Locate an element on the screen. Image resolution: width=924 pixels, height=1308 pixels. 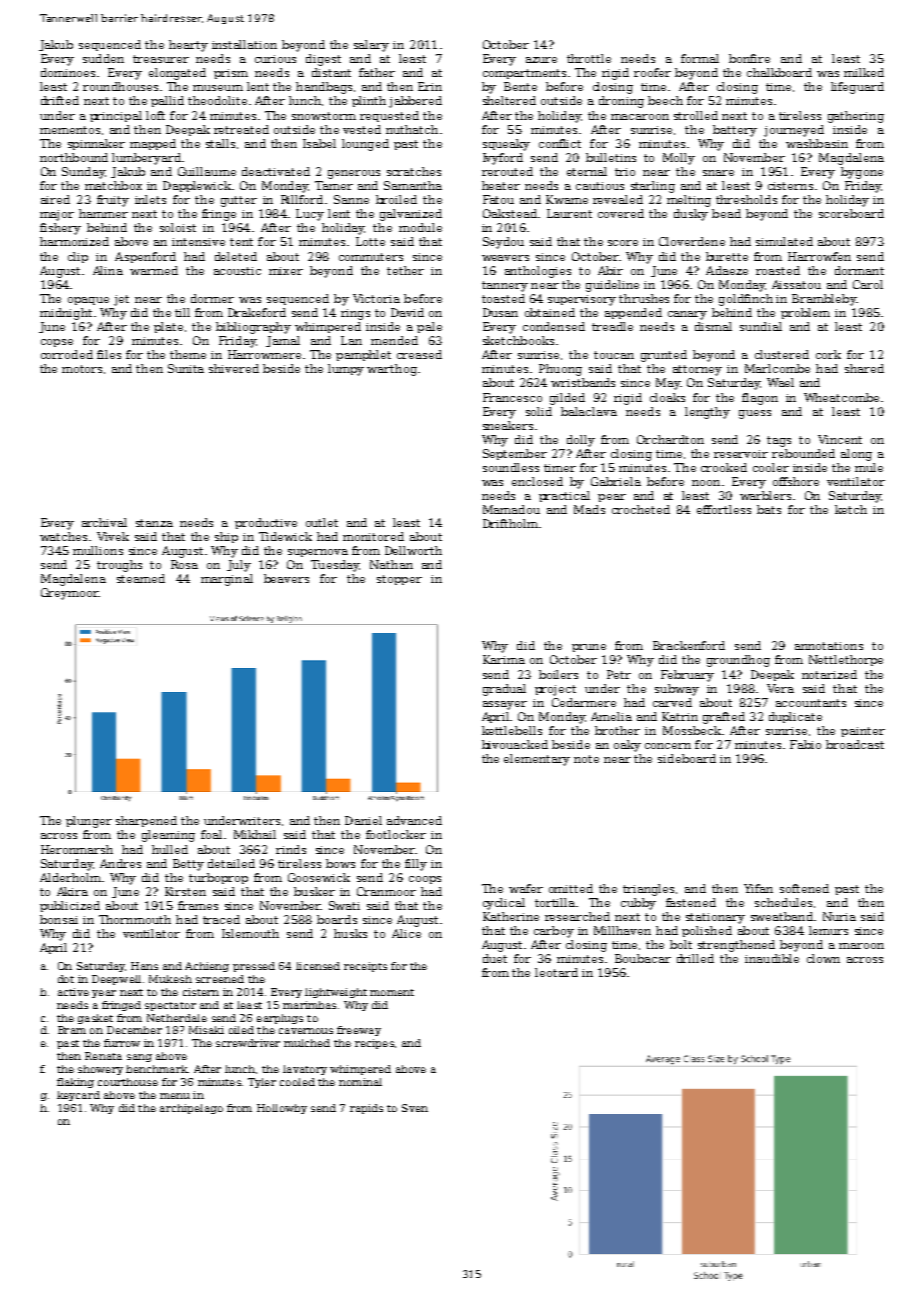
plate is located at coordinates (168, 327).
